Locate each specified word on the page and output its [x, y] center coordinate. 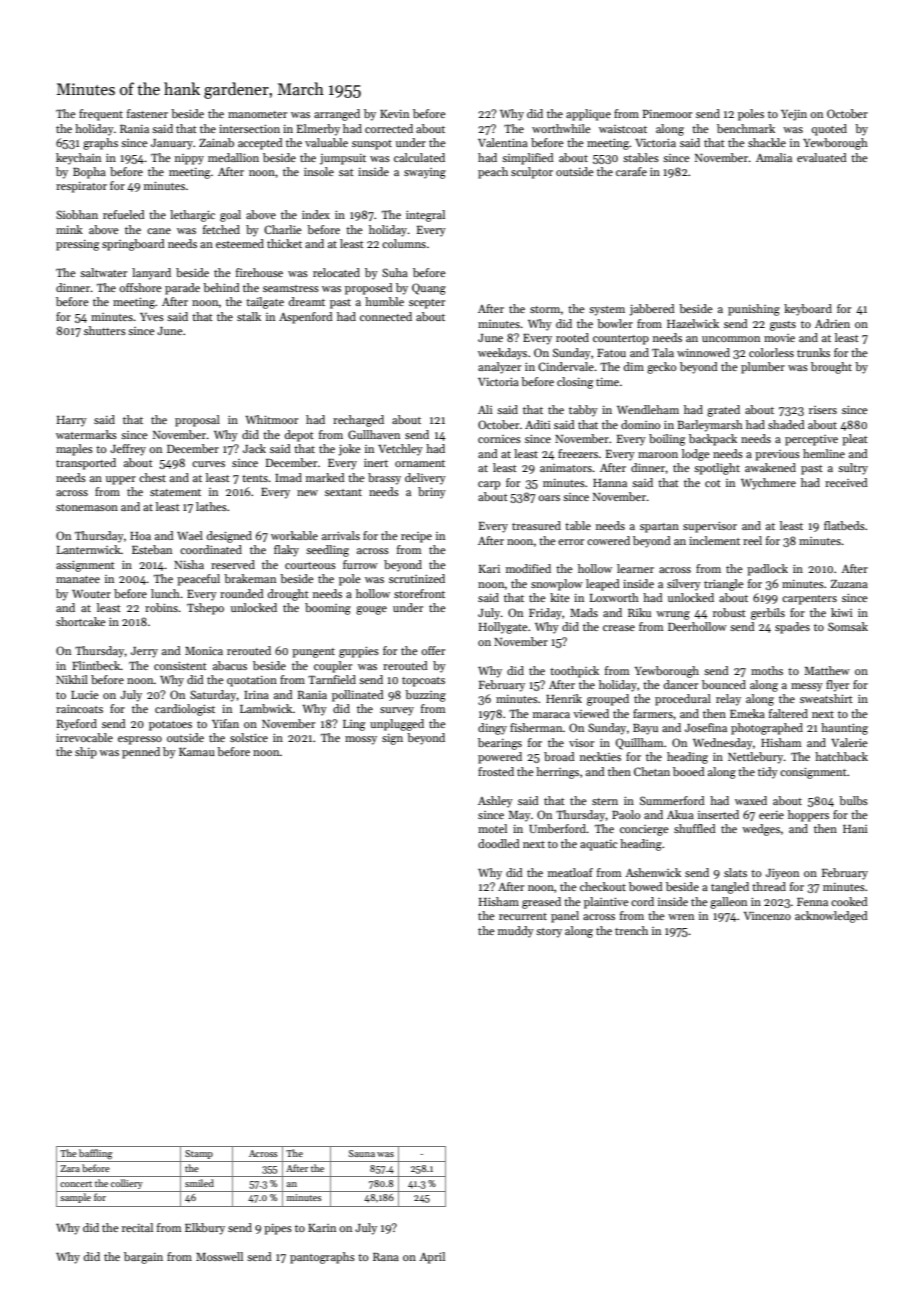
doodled [499, 843]
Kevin [394, 114]
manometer [257, 114]
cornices [499, 439]
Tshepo [205, 609]
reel [752, 540]
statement [175, 492]
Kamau [197, 752]
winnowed [703, 352]
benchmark [746, 128]
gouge [371, 610]
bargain [143, 1258]
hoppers [808, 816]
